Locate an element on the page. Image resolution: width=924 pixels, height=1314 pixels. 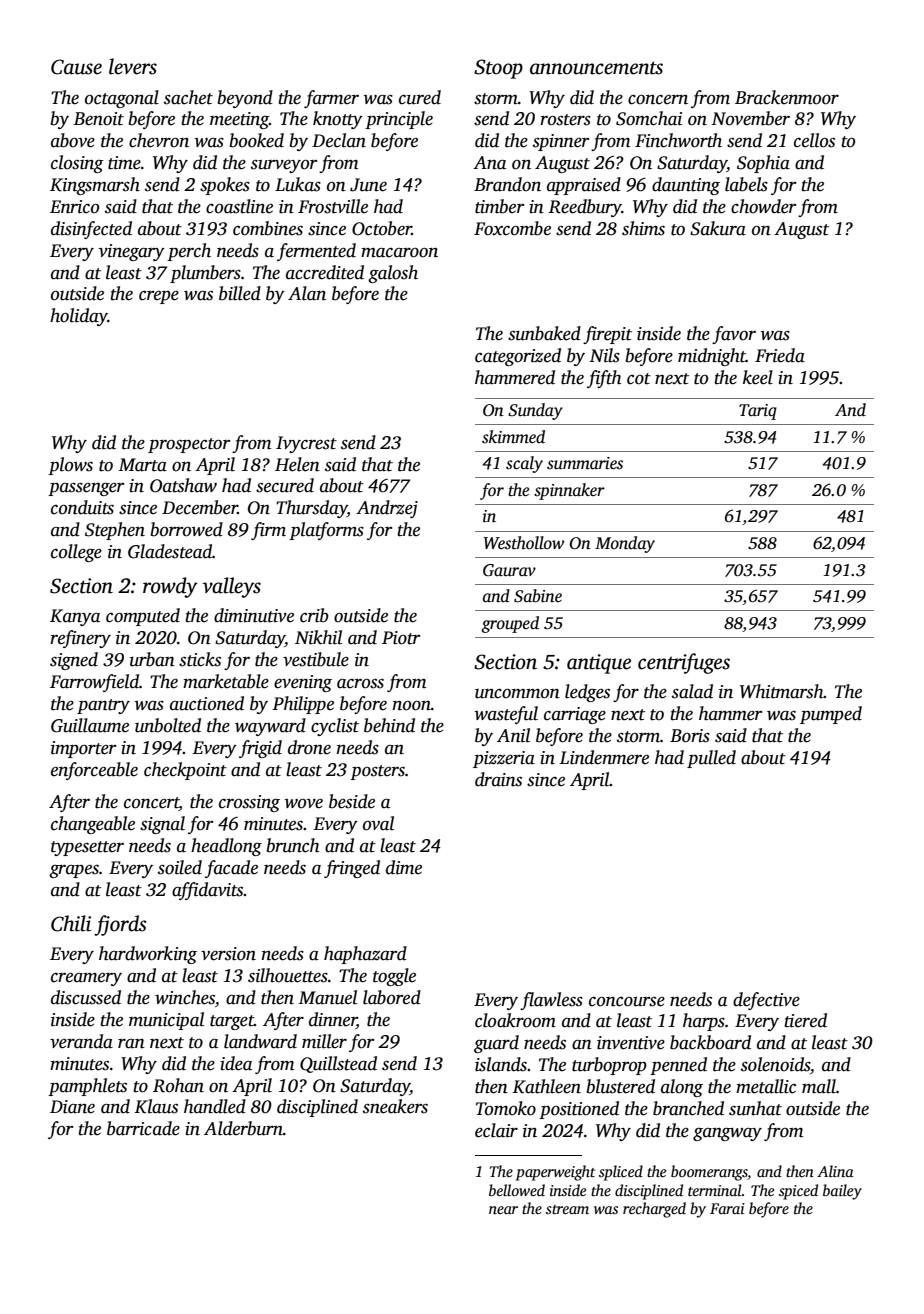
Alderburn is located at coordinates (243, 1128).
